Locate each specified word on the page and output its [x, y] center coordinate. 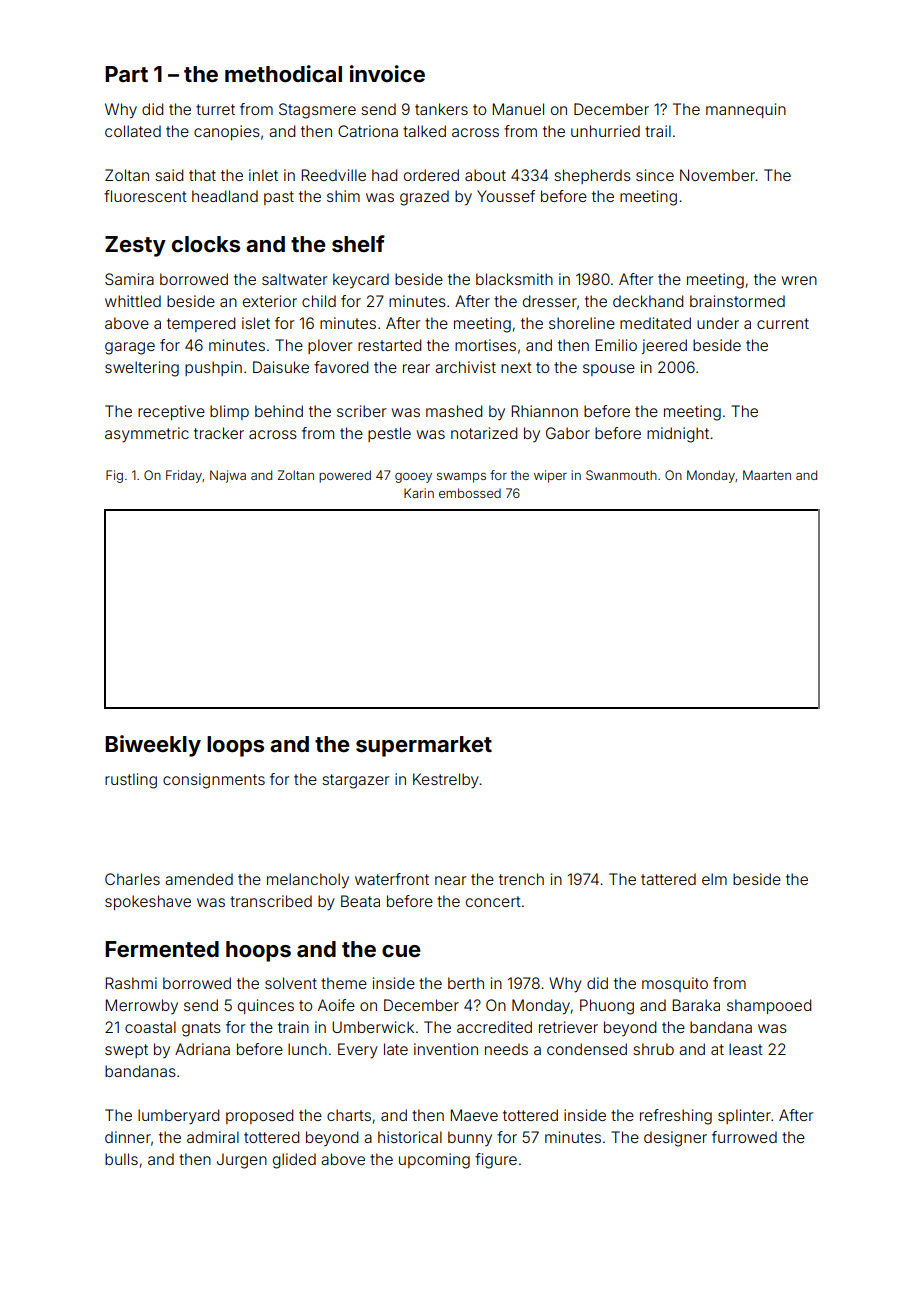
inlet [263, 175]
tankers [441, 109]
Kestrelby [446, 781]
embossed [470, 493]
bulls [121, 1159]
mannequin [746, 110]
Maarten [767, 475]
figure [496, 1161]
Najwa [228, 476]
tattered [668, 879]
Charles [132, 879]
